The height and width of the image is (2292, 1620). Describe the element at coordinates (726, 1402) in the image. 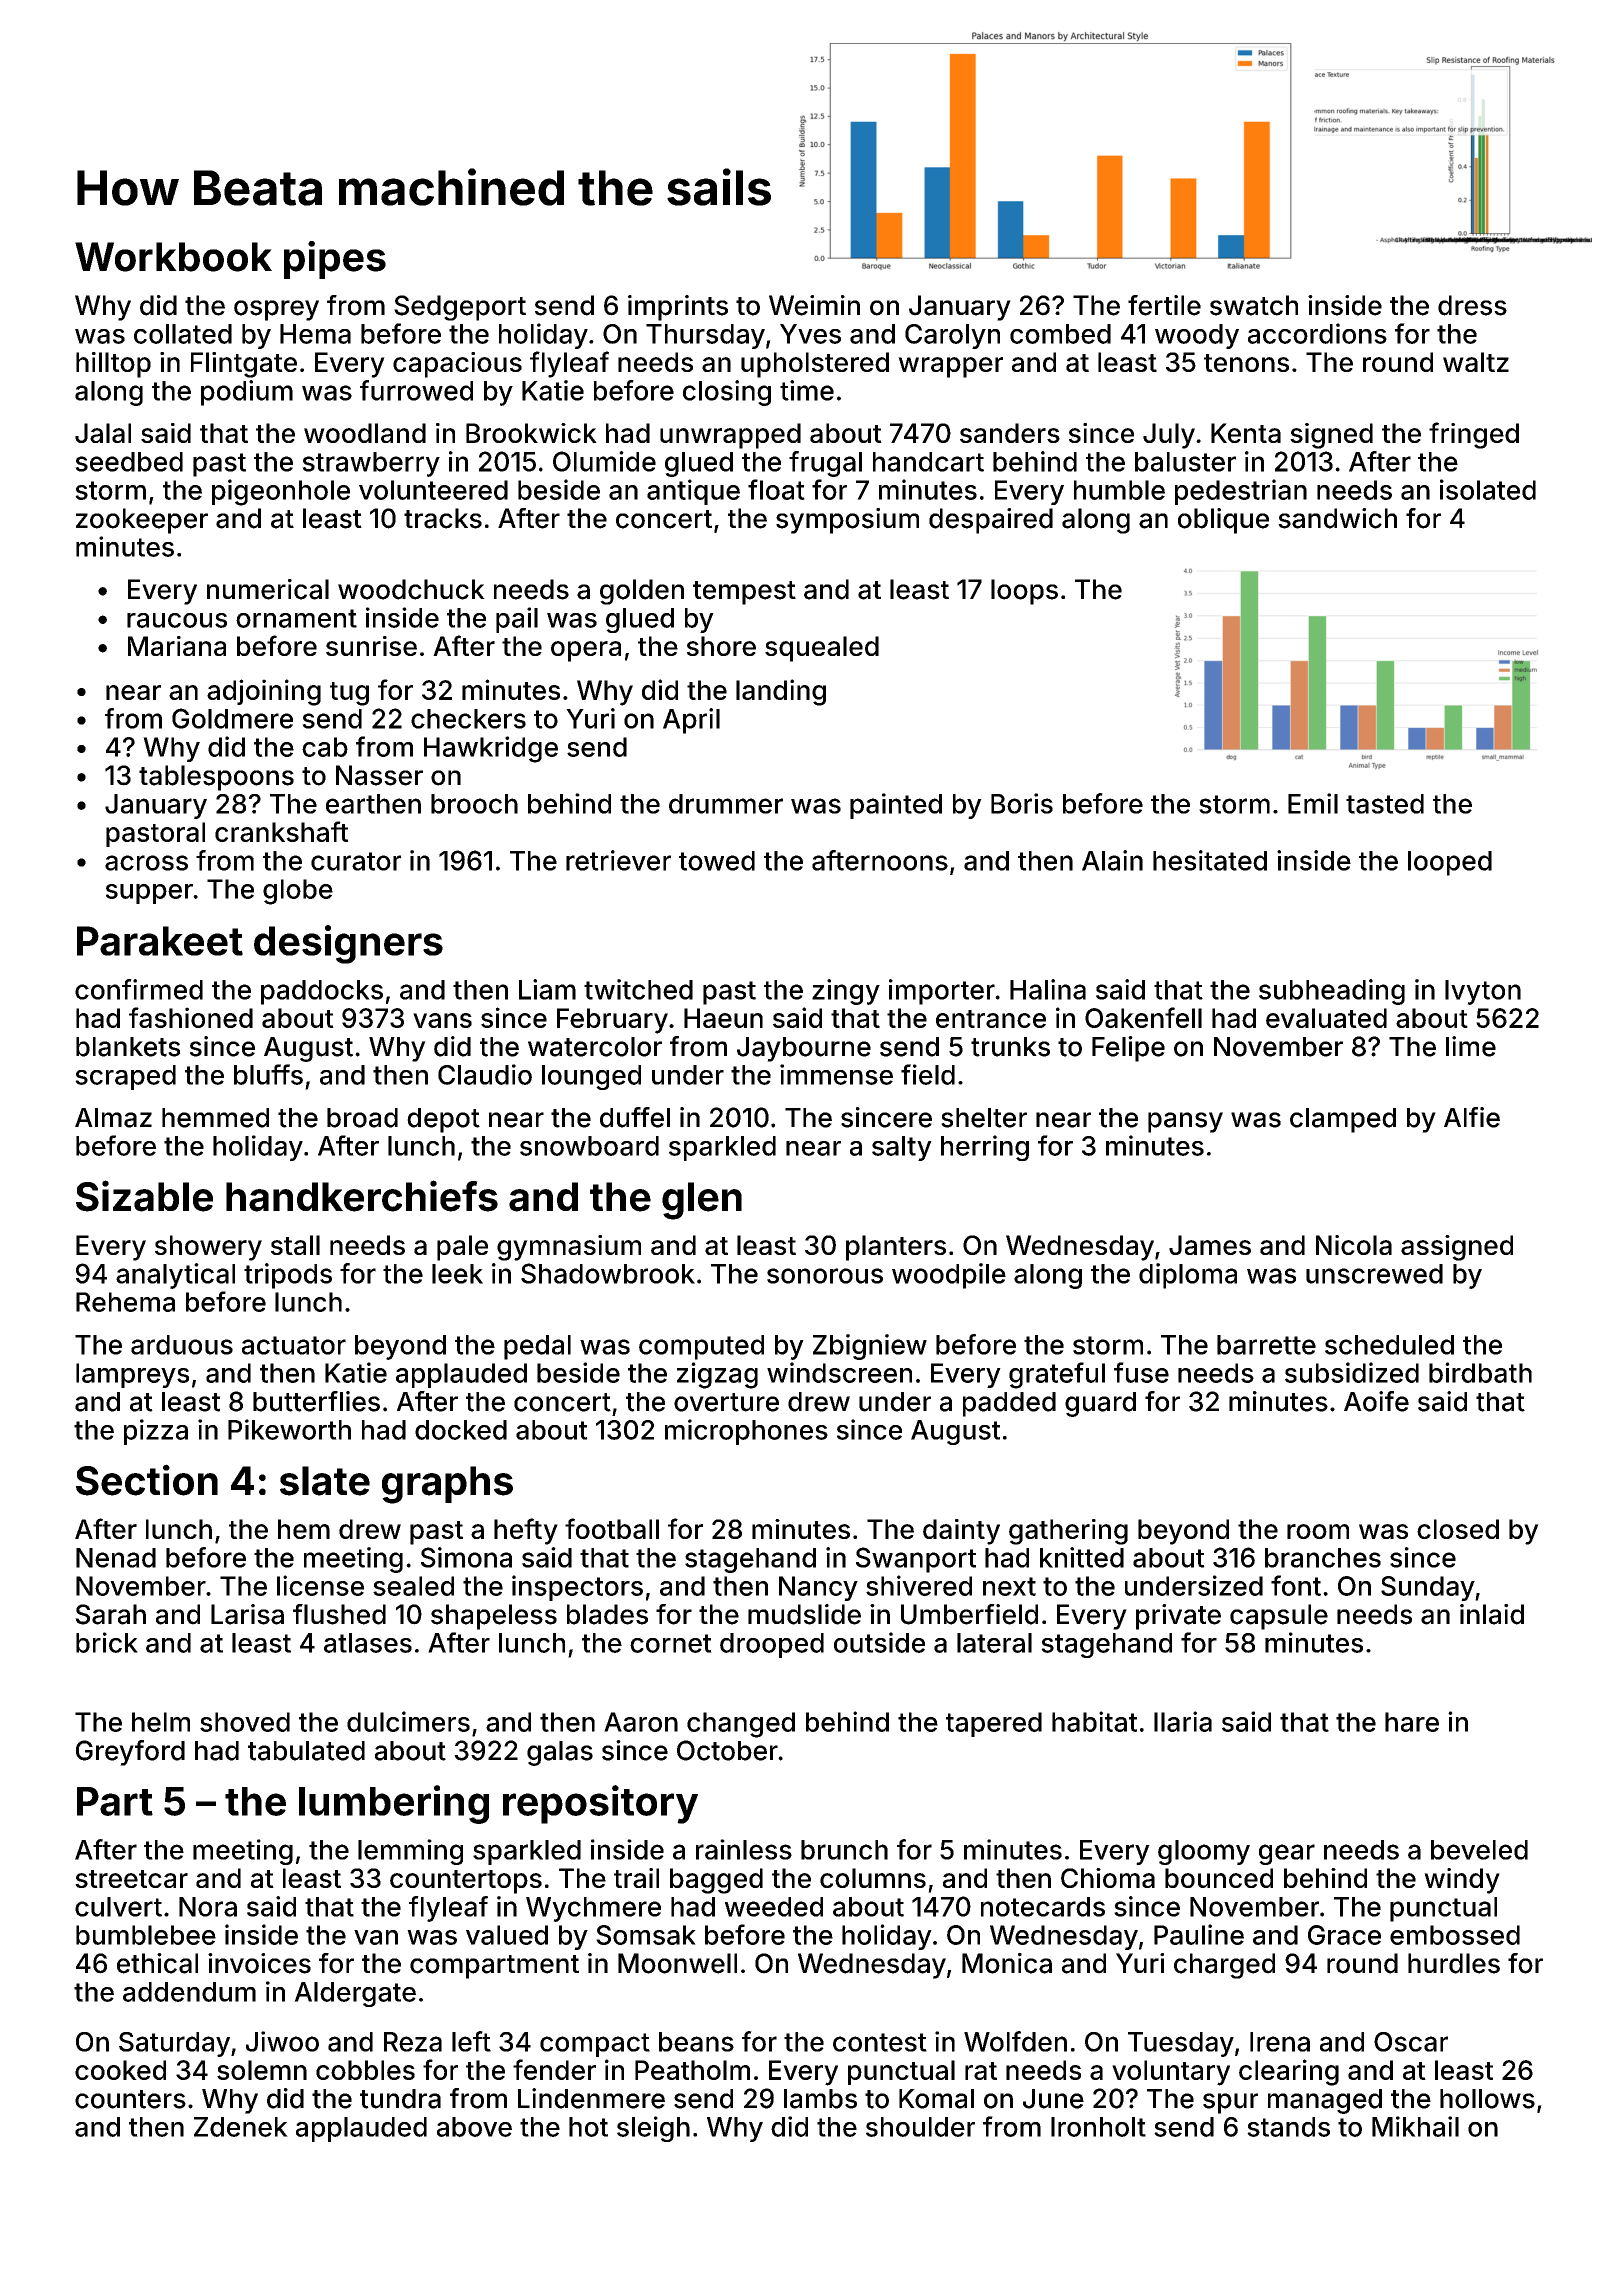

I see `overture` at that location.
